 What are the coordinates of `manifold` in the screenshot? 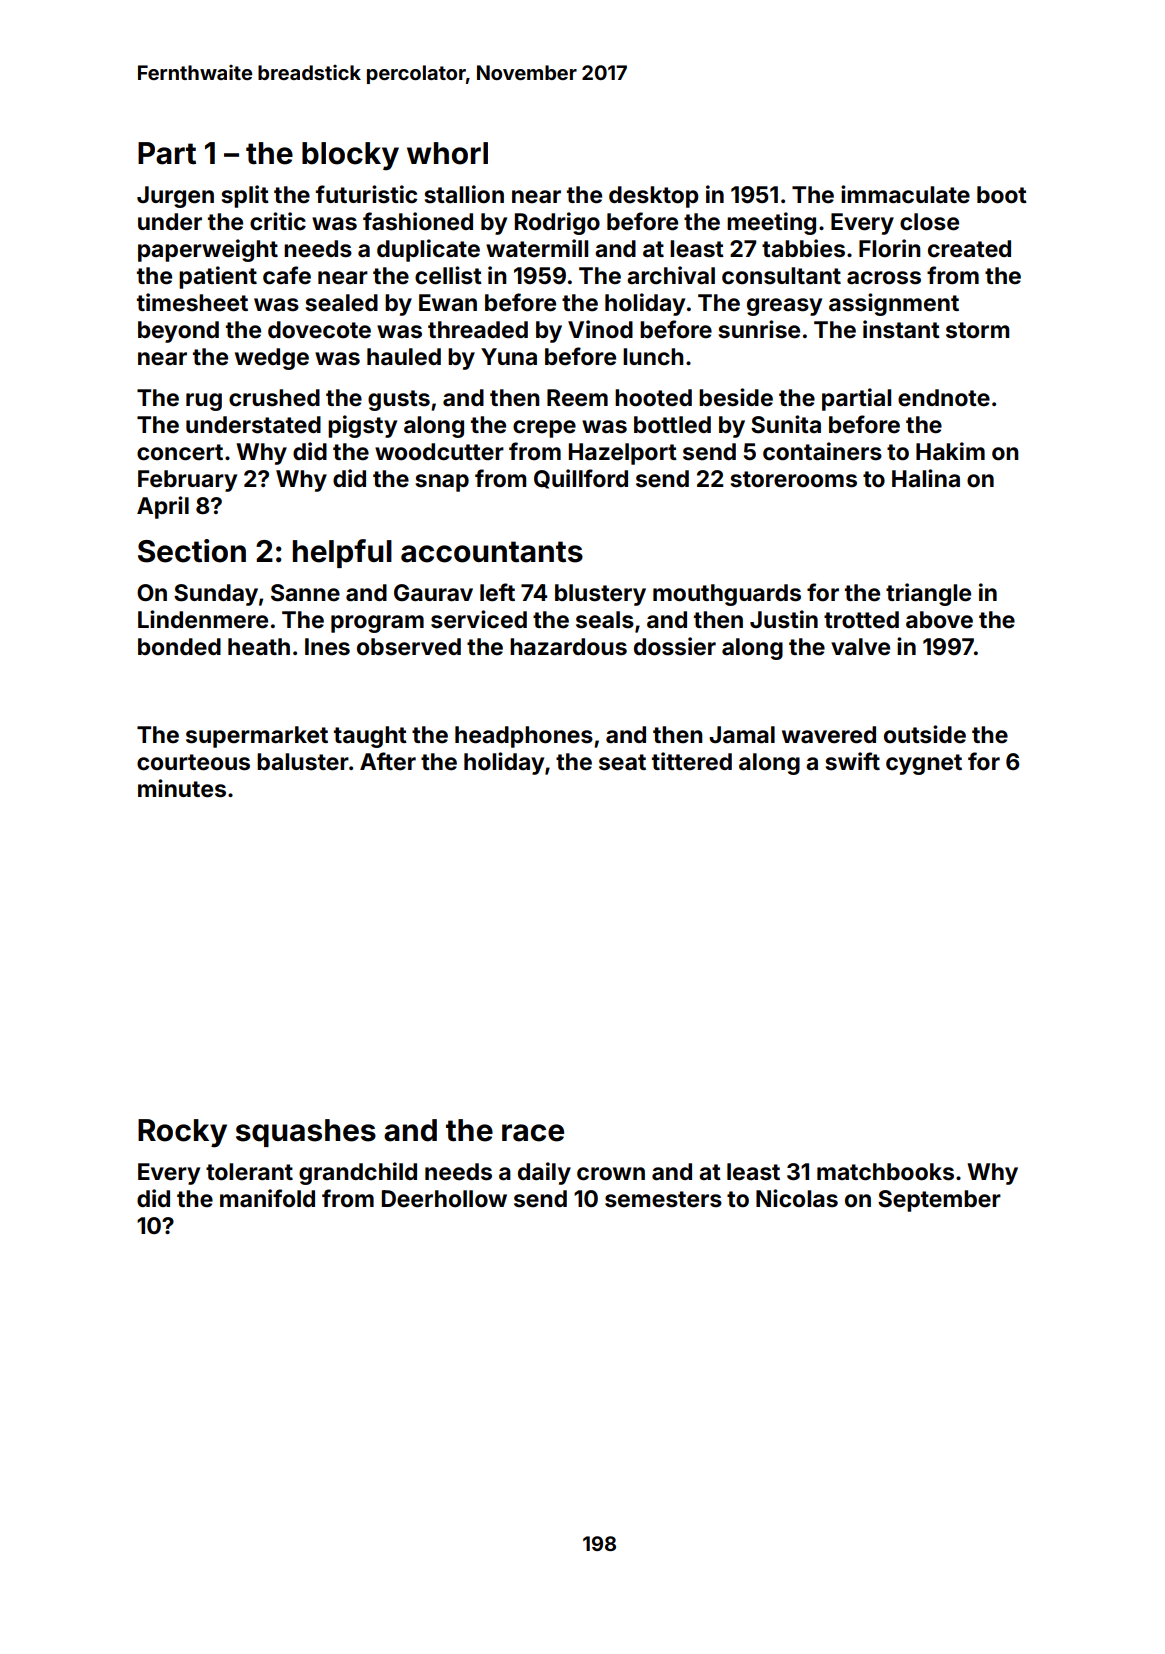 It's located at (267, 1198).
